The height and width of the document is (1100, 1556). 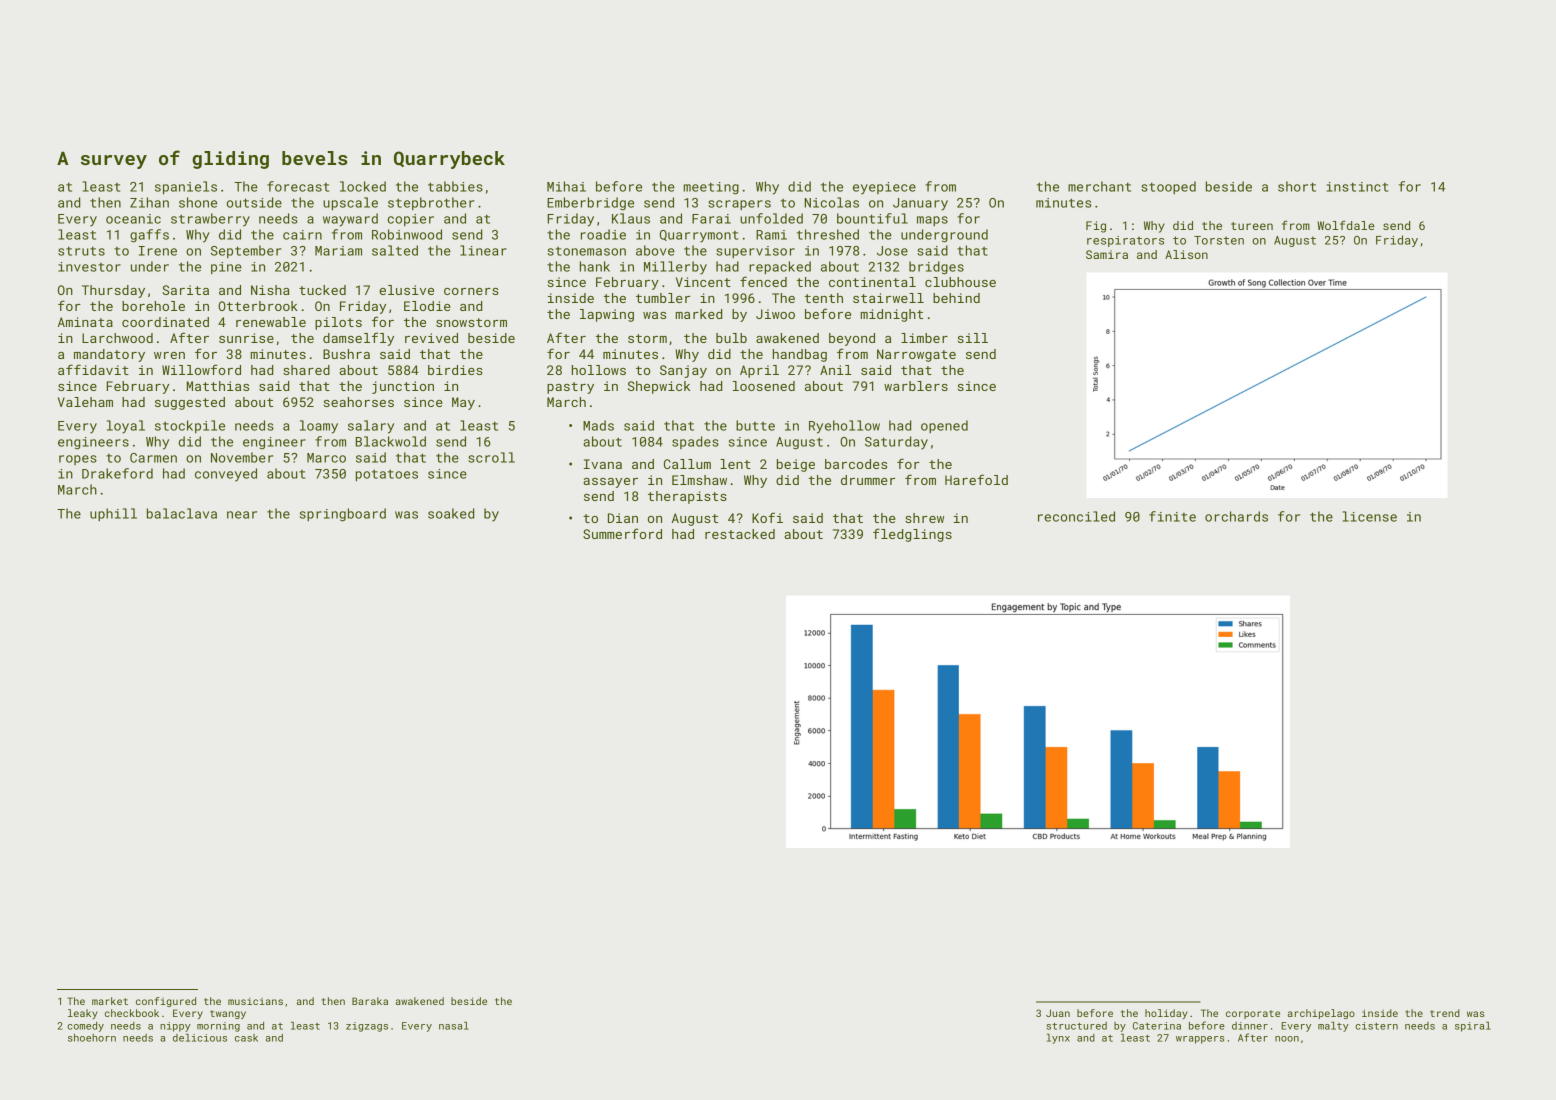 I want to click on license, so click(x=1370, y=516).
